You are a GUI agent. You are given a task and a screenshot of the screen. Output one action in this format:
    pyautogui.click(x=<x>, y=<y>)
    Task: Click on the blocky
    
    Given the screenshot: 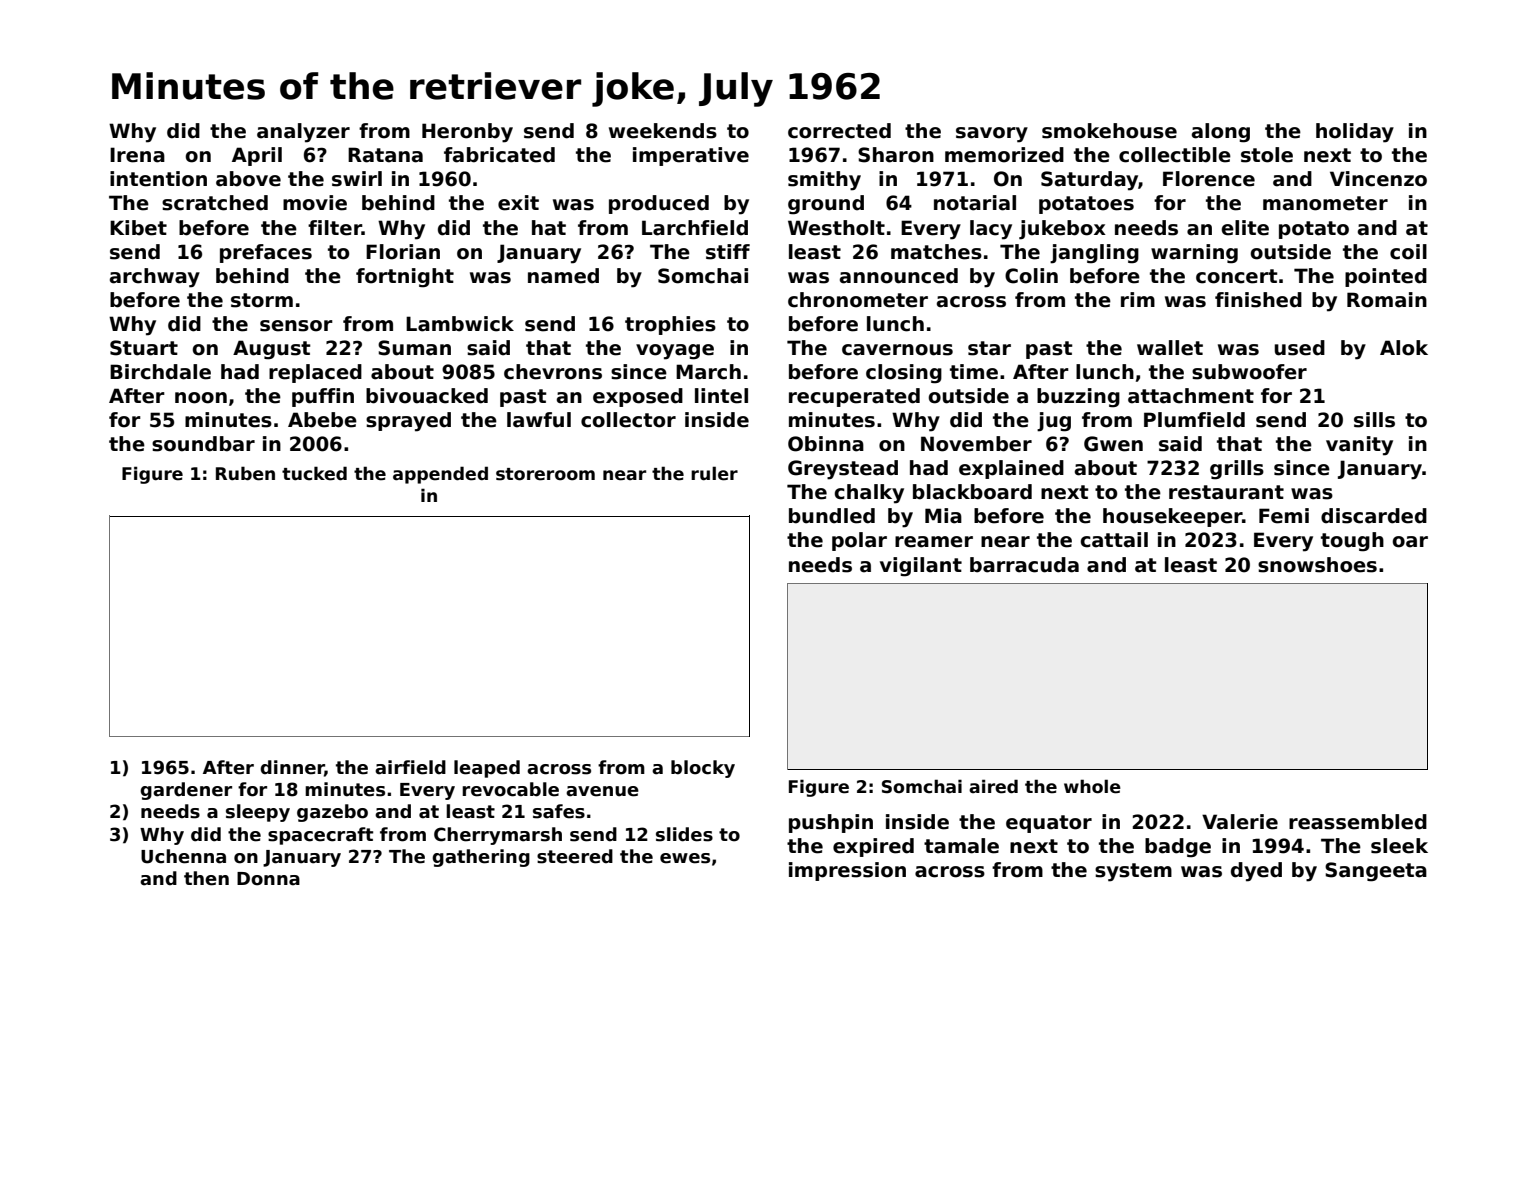 What is the action you would take?
    pyautogui.click(x=703, y=769)
